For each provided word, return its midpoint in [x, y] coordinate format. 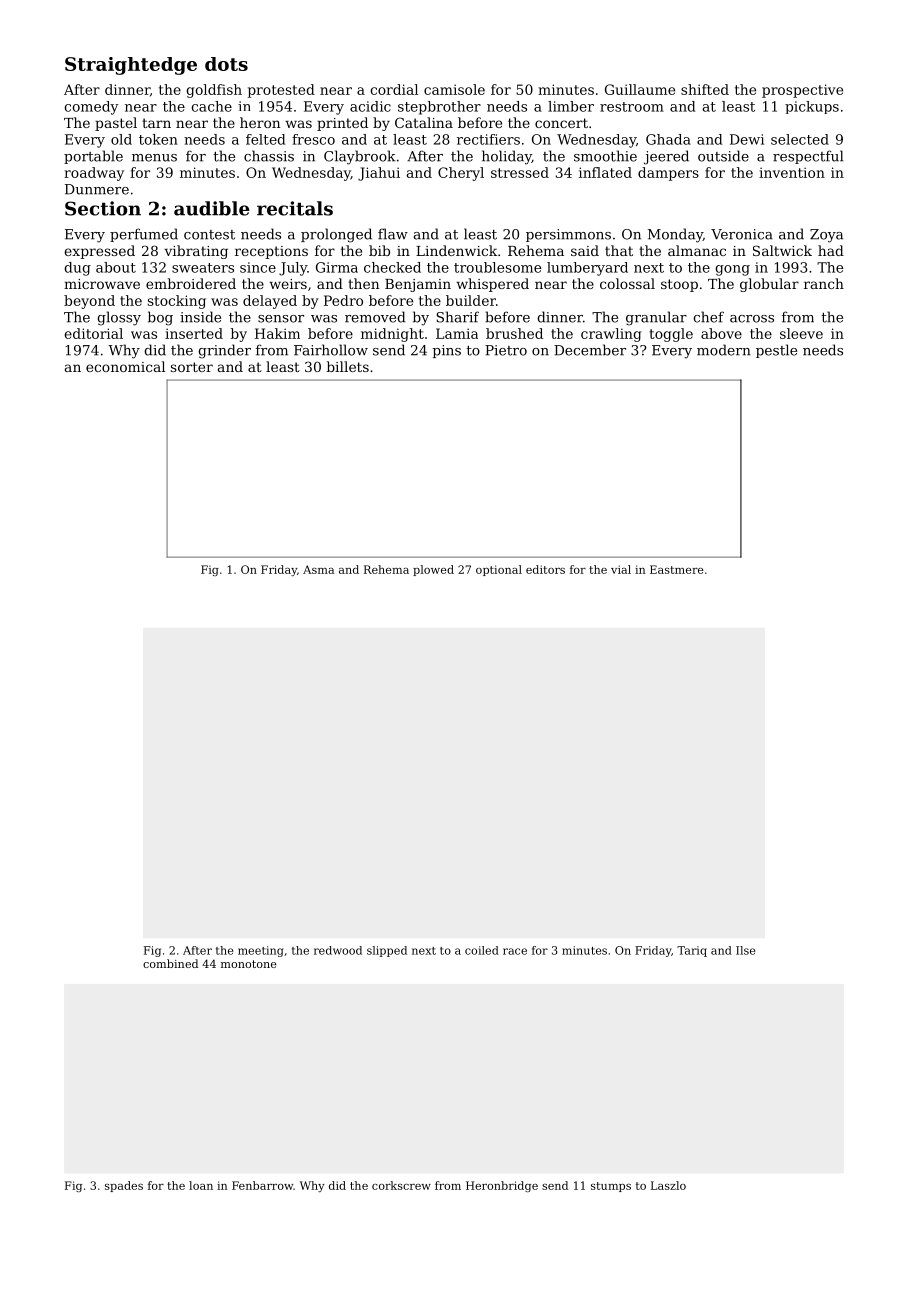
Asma [318, 569]
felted [266, 139]
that [619, 250]
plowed [433, 570]
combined [170, 963]
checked [392, 267]
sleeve [801, 333]
